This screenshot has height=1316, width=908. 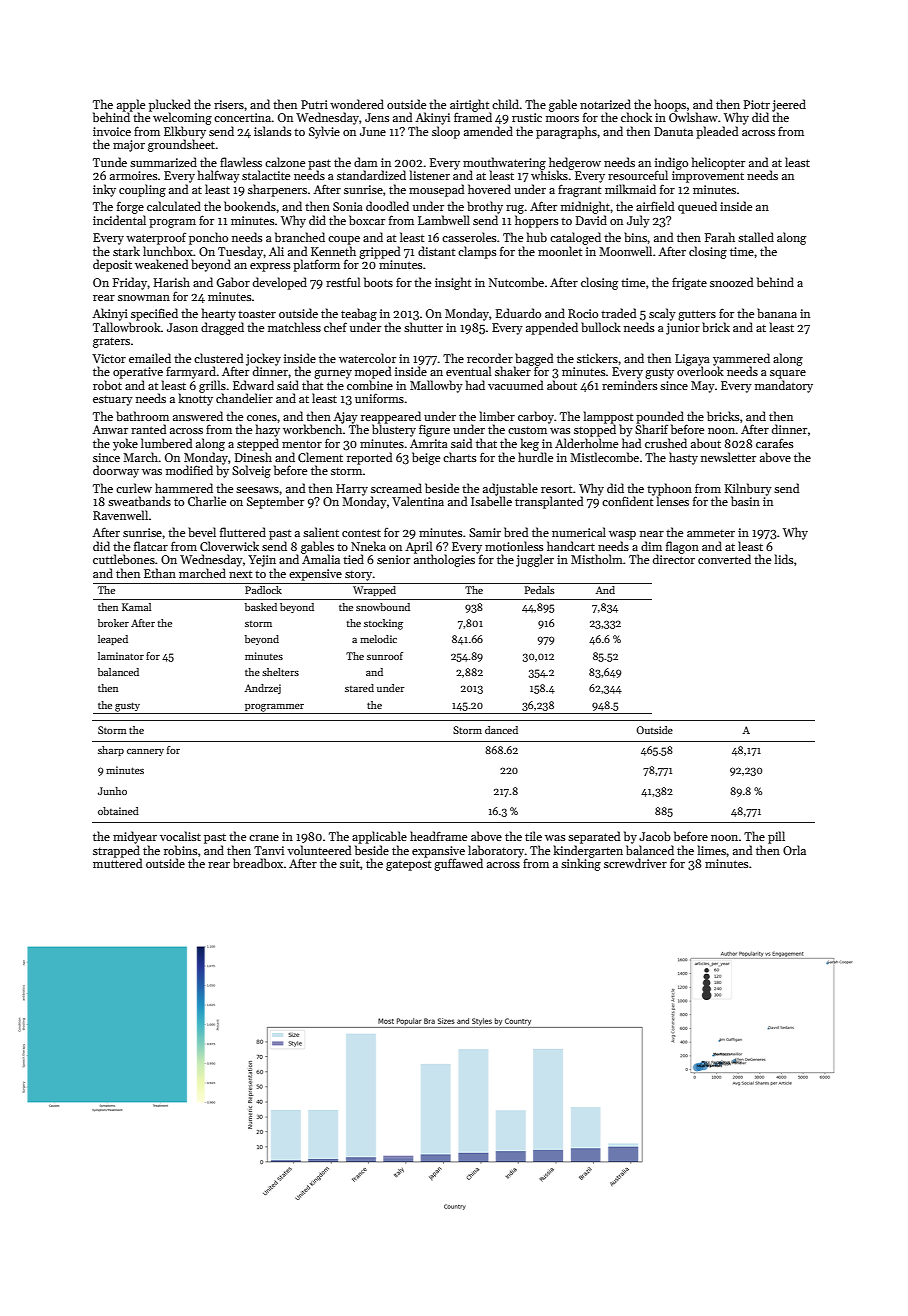 I want to click on melodic, so click(x=378, y=639).
